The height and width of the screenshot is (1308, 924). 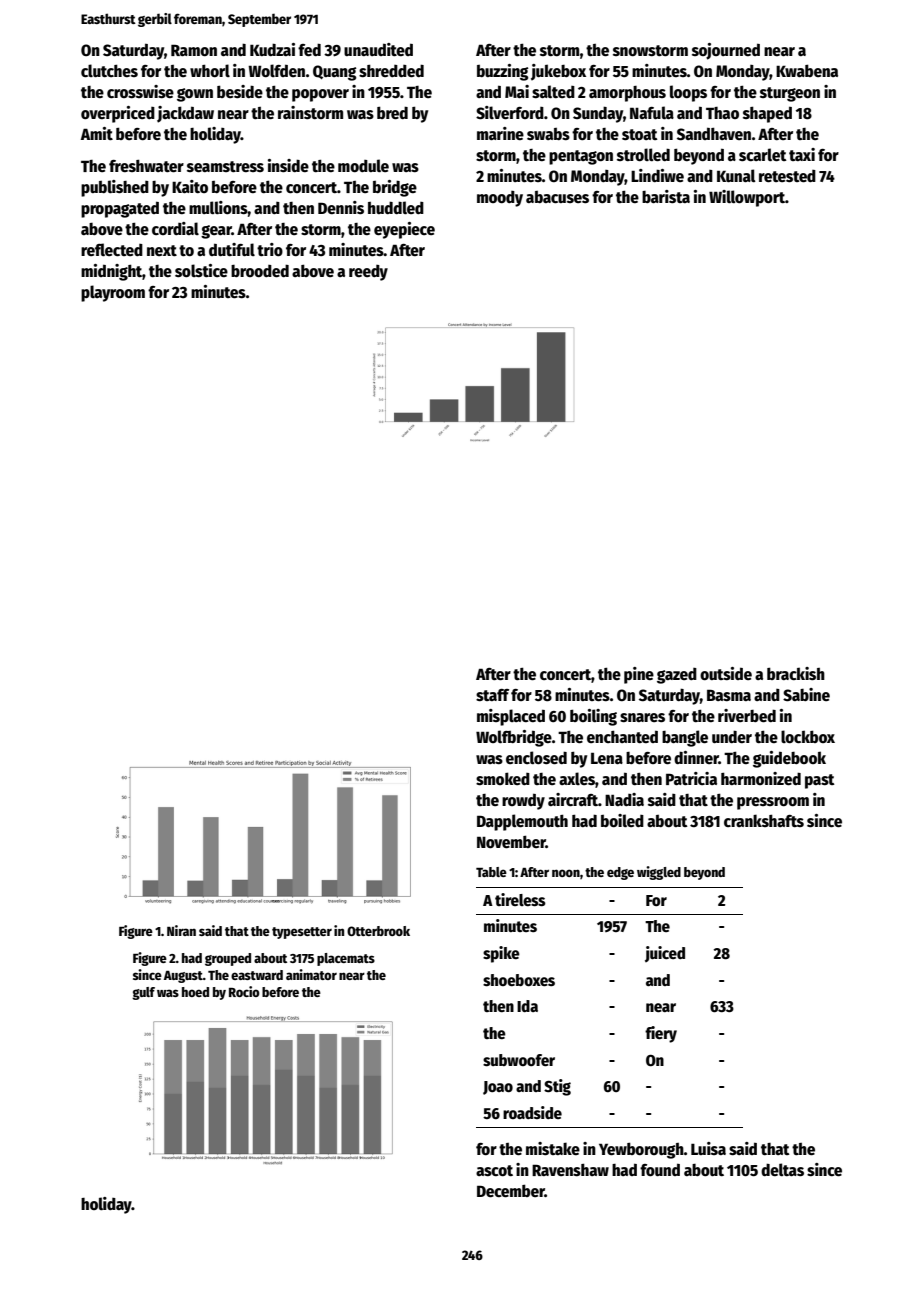 What do you see at coordinates (511, 717) in the screenshot?
I see `misplaced` at bounding box center [511, 717].
